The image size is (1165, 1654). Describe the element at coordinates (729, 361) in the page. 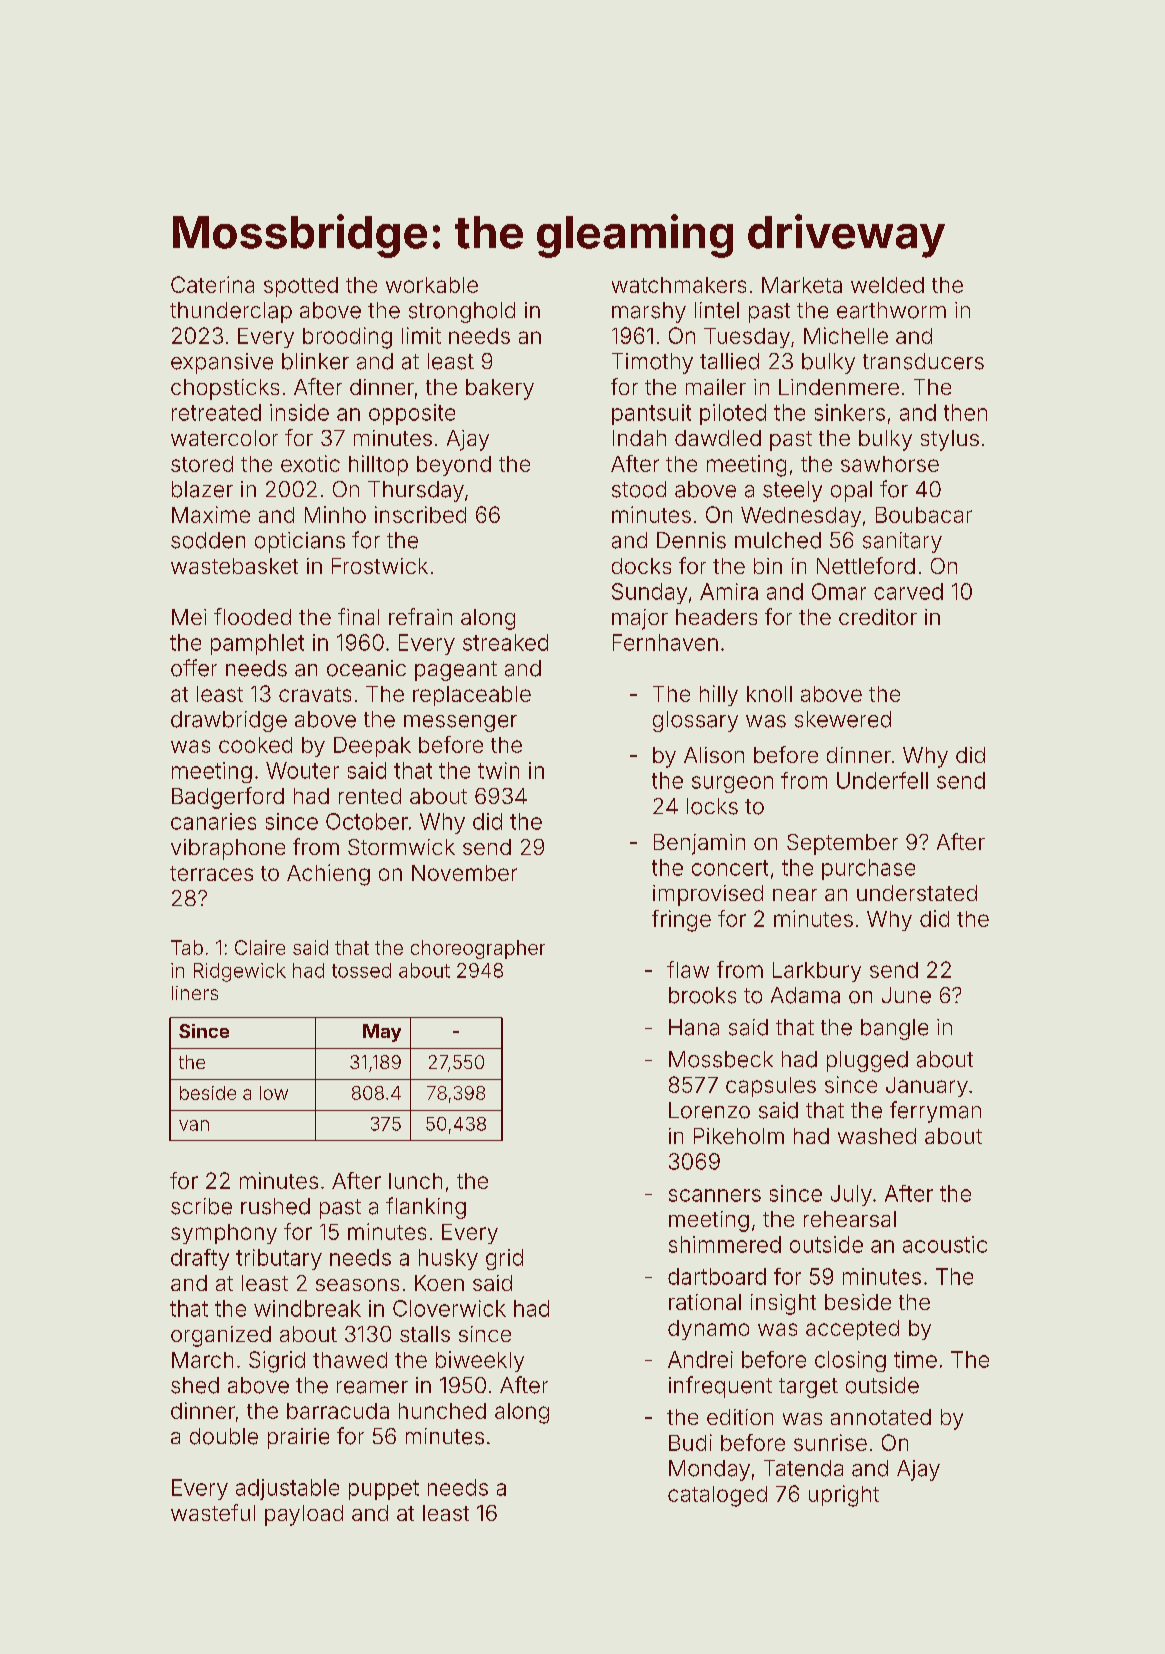

I see `tallied` at that location.
